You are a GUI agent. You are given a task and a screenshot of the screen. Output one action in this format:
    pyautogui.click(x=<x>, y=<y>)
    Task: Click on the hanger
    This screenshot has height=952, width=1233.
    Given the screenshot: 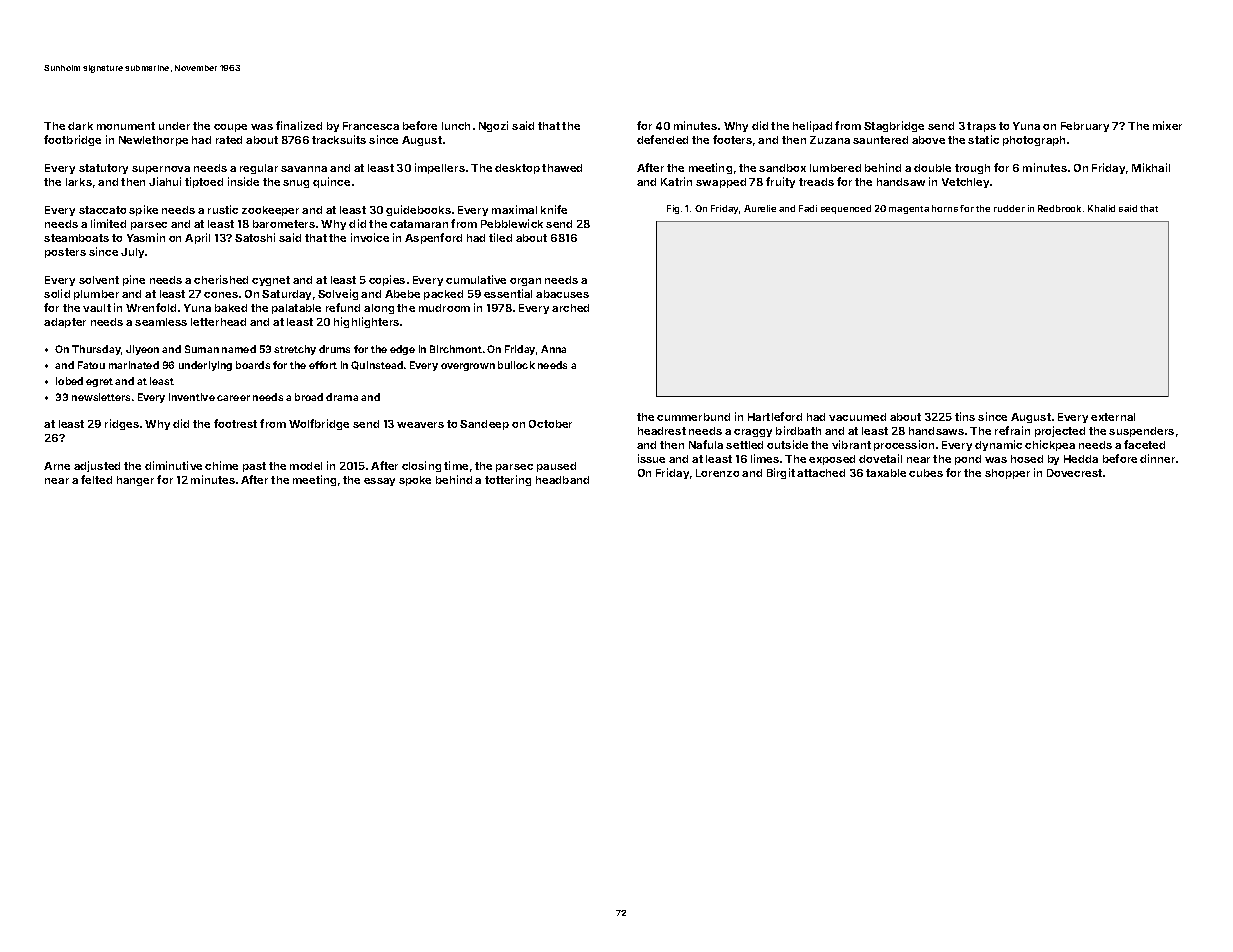 What is the action you would take?
    pyautogui.click(x=135, y=481)
